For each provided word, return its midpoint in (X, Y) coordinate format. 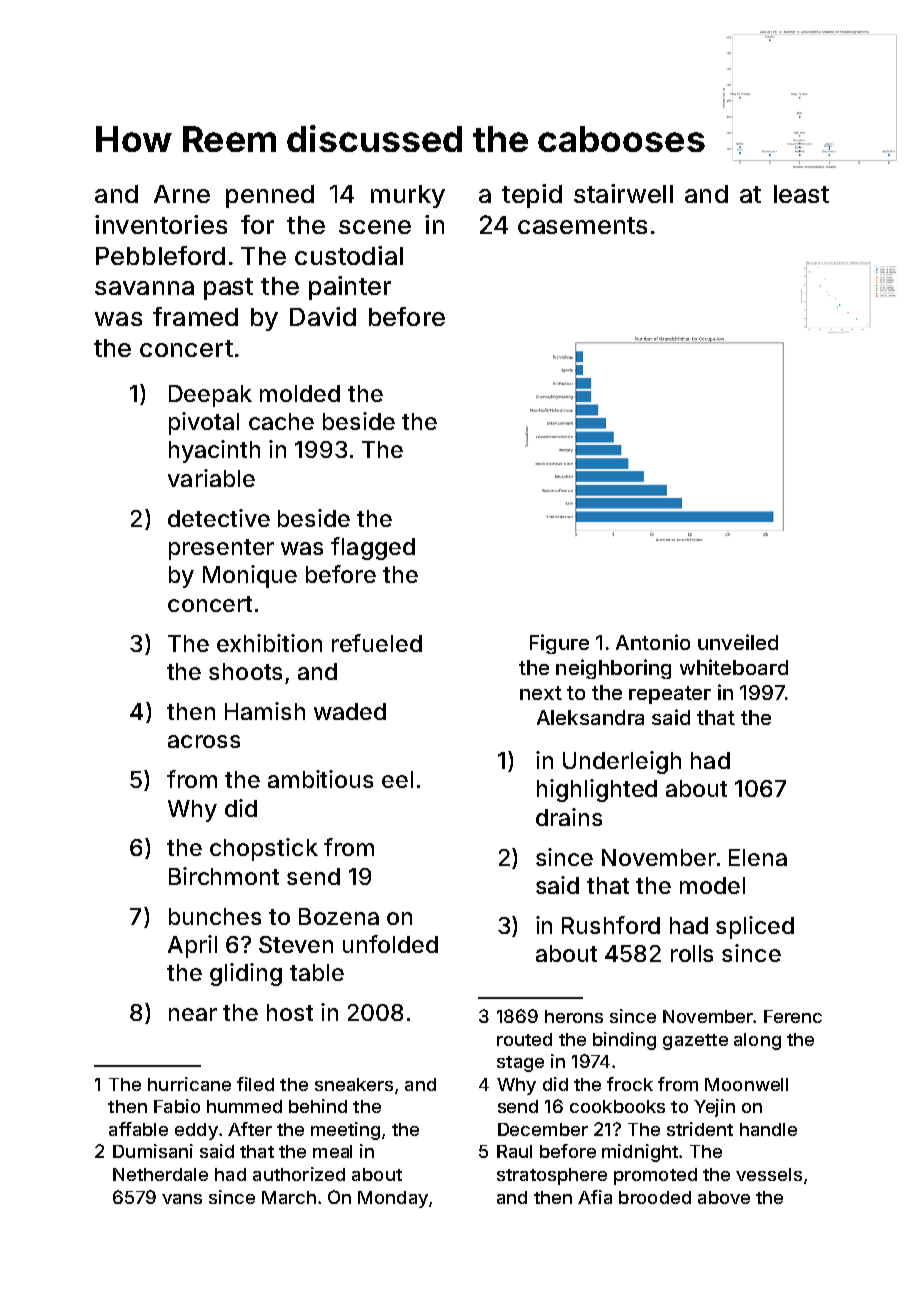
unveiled (738, 642)
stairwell (623, 193)
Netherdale (160, 1174)
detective (219, 518)
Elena (758, 857)
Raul (514, 1151)
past (228, 289)
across (204, 741)
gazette (695, 1042)
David (323, 316)
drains (569, 817)
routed (524, 1039)
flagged (373, 548)
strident (700, 1129)
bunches (215, 916)
